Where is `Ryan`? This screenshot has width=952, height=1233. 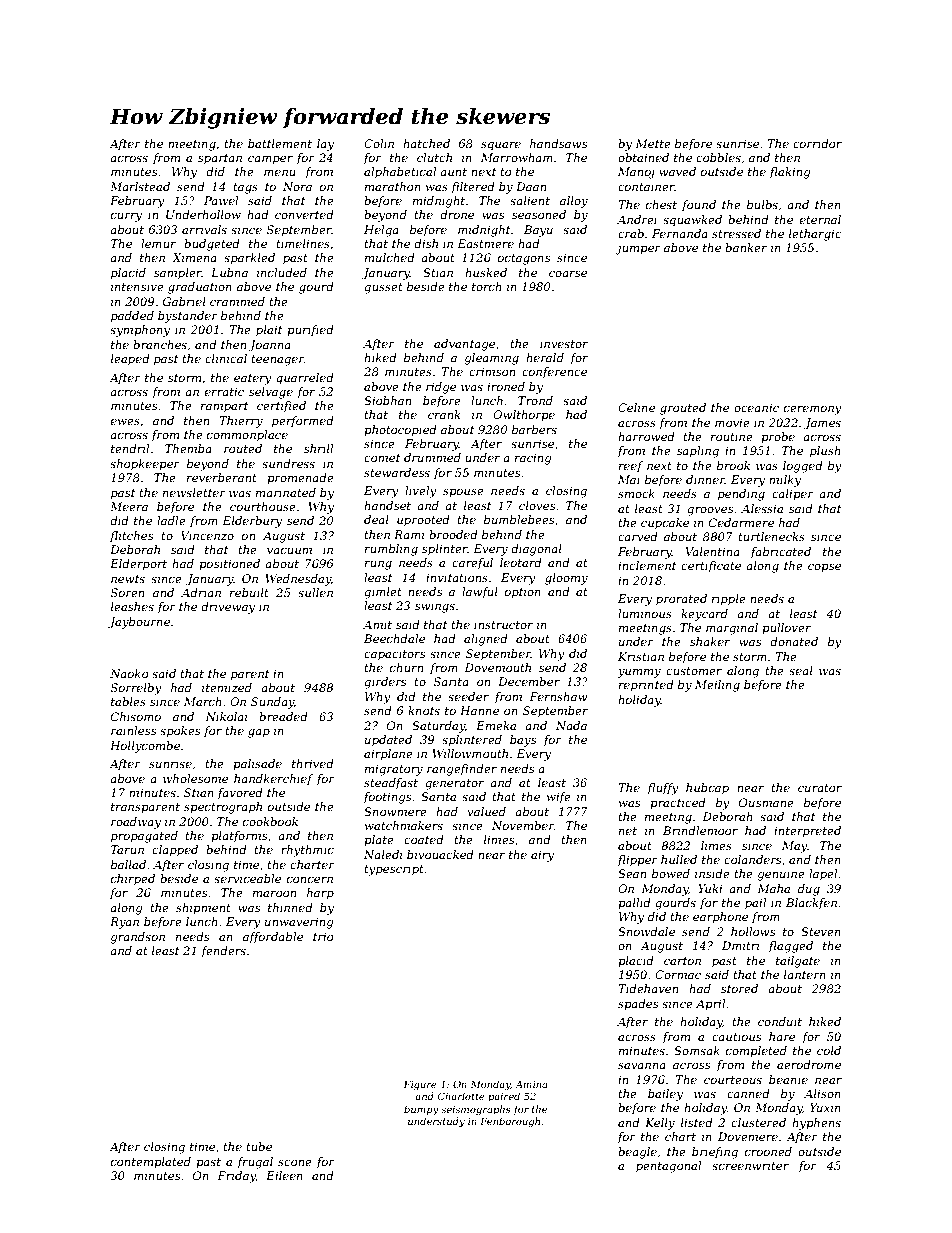
Ryan is located at coordinates (124, 923).
